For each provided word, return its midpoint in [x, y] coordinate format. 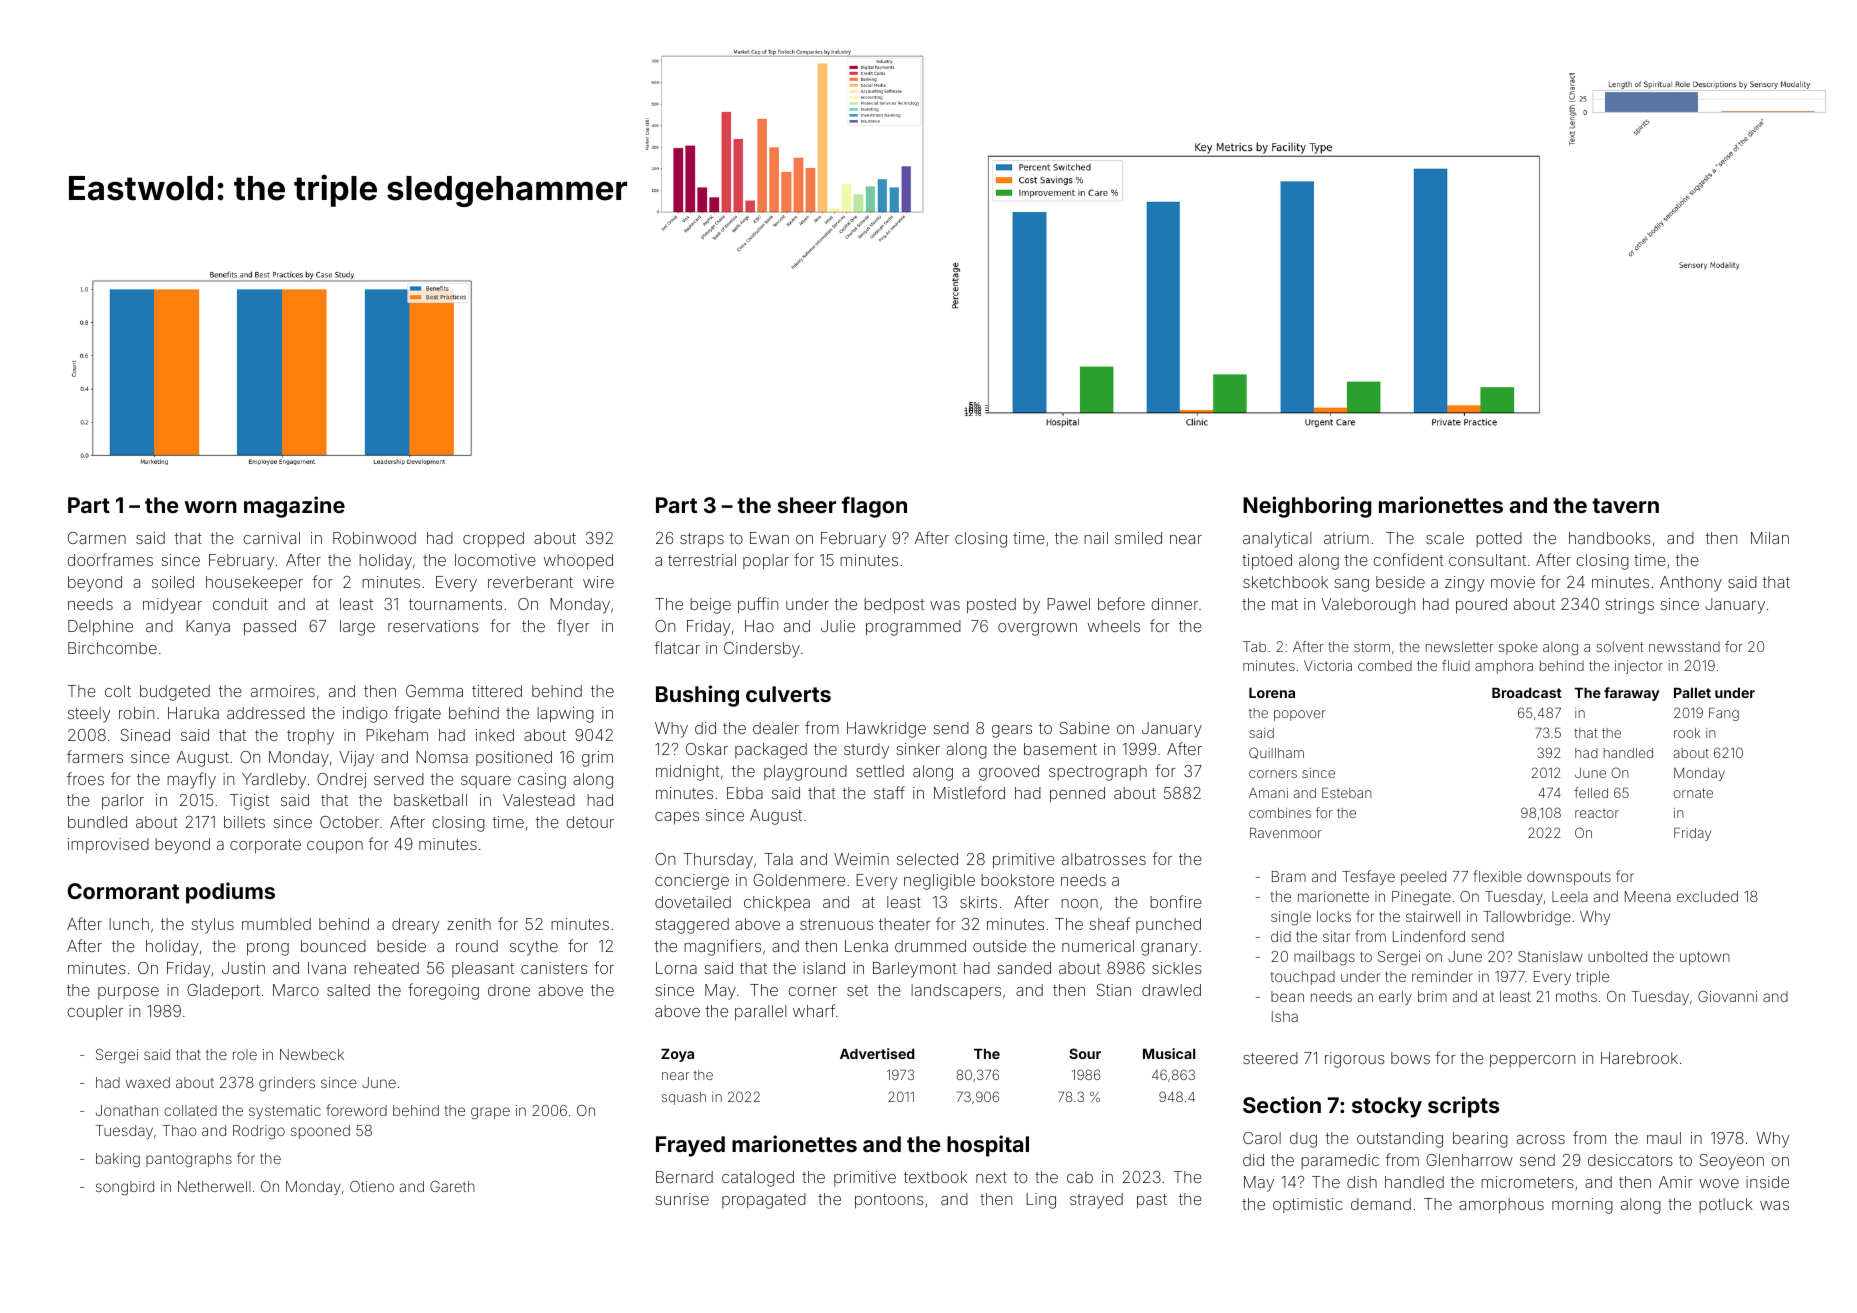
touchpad [1303, 978]
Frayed [690, 1146]
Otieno [372, 1186]
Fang [1724, 714]
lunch [129, 924]
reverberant [530, 582]
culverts [788, 694]
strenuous [836, 924]
